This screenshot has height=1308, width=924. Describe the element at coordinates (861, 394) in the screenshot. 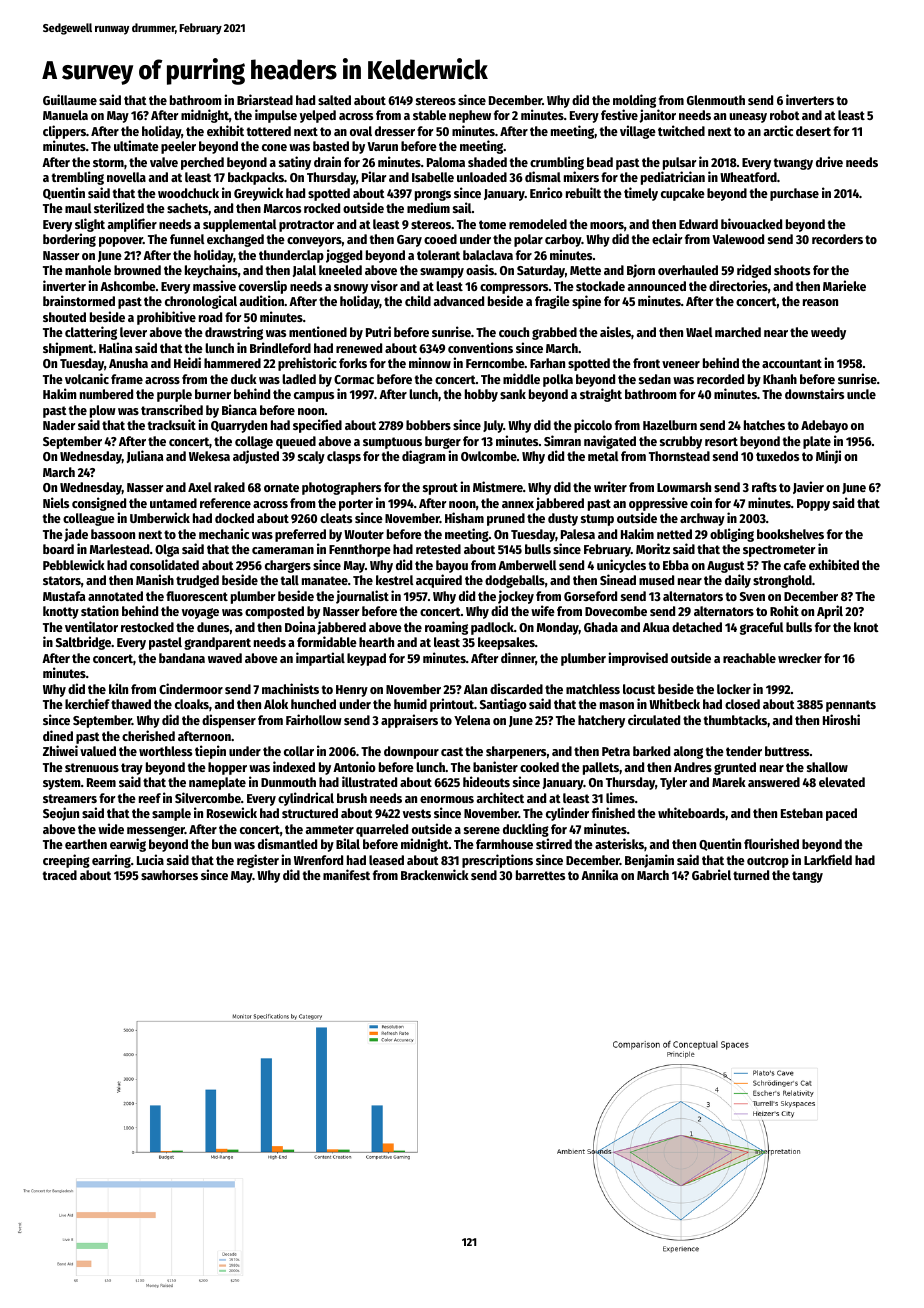

I see `uncle` at that location.
